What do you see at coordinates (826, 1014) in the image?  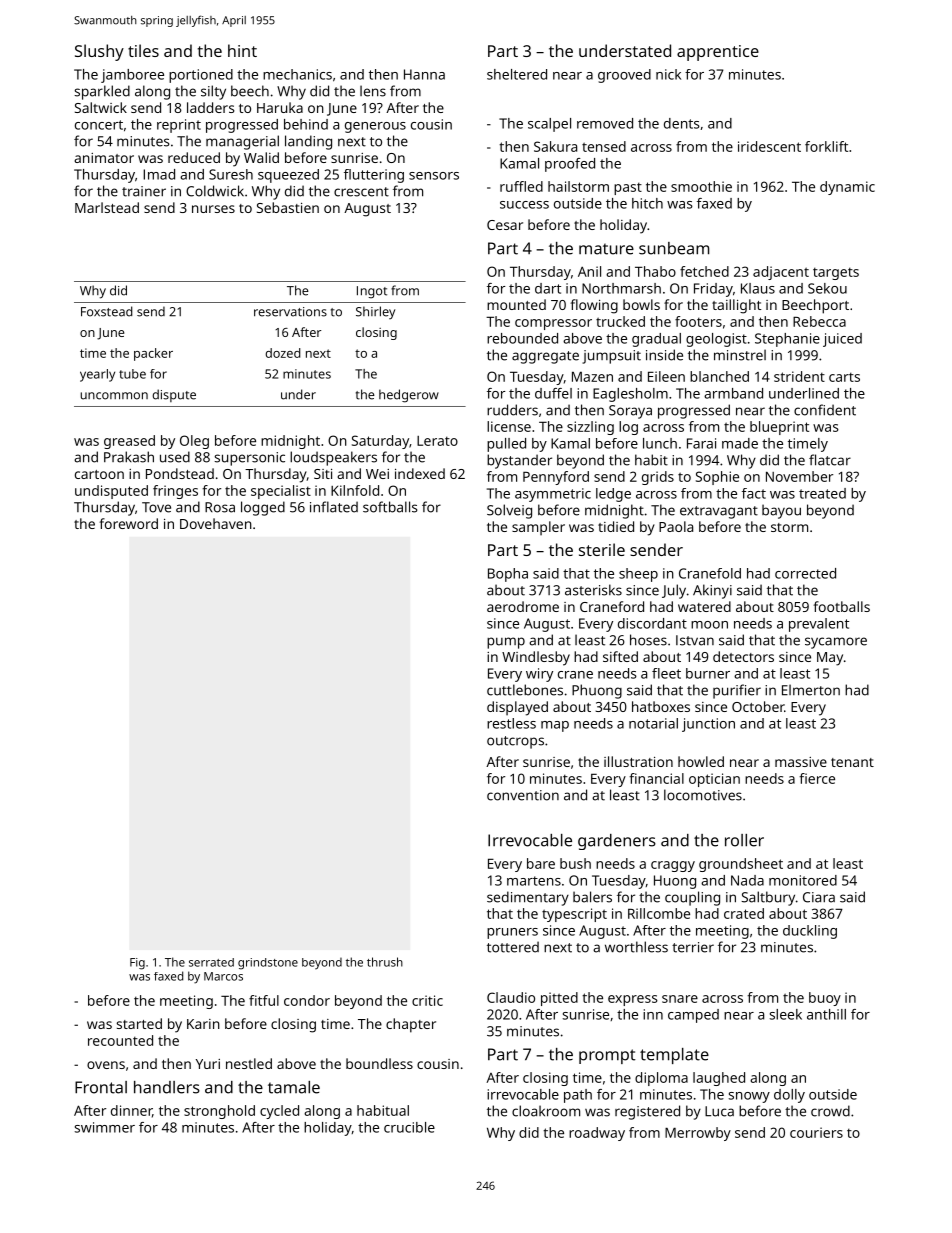 I see `anthill` at bounding box center [826, 1014].
